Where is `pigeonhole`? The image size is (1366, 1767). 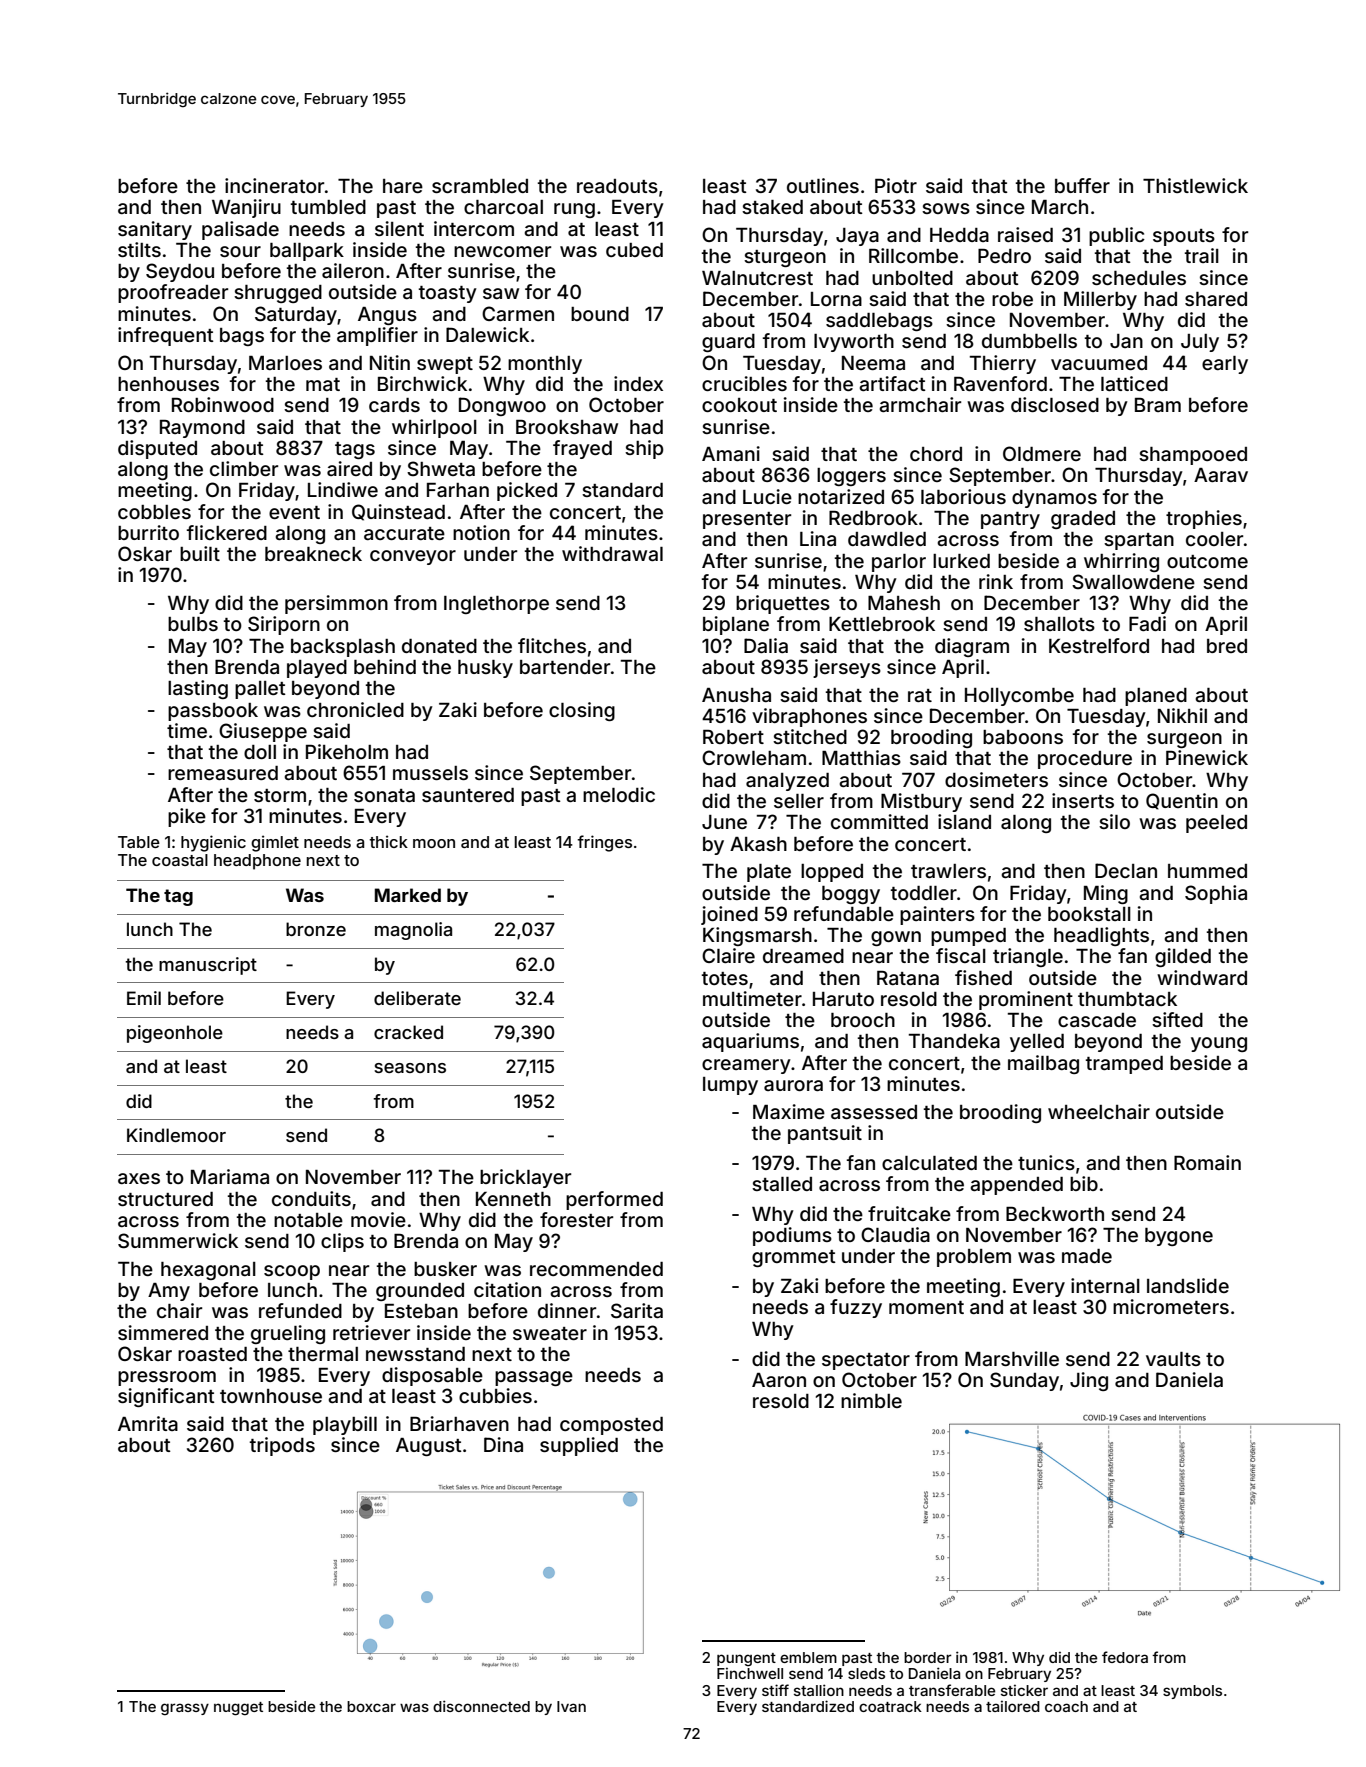 pigeonhole is located at coordinates (175, 1034).
